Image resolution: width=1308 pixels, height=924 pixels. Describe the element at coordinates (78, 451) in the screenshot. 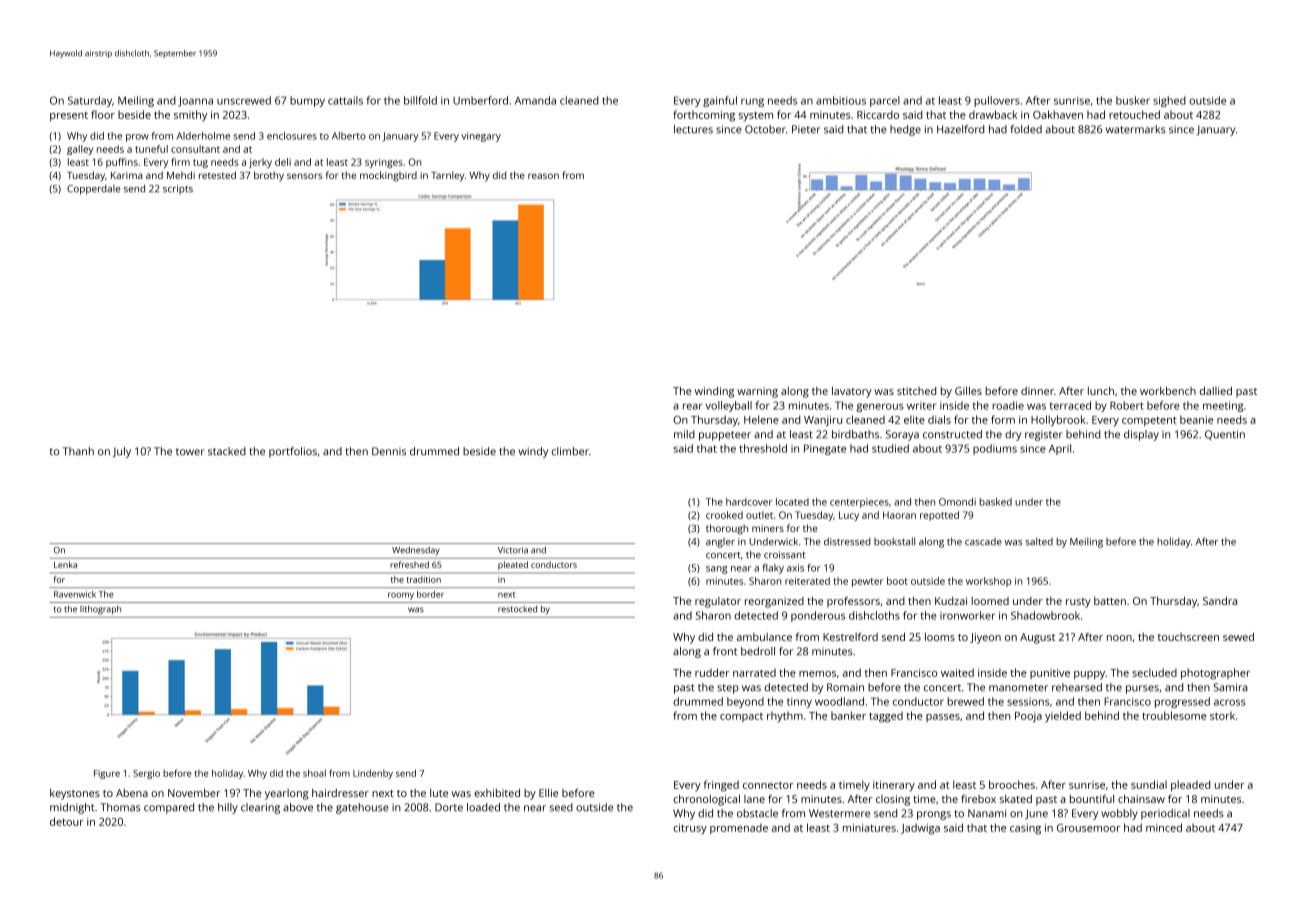

I see `Thanh` at that location.
